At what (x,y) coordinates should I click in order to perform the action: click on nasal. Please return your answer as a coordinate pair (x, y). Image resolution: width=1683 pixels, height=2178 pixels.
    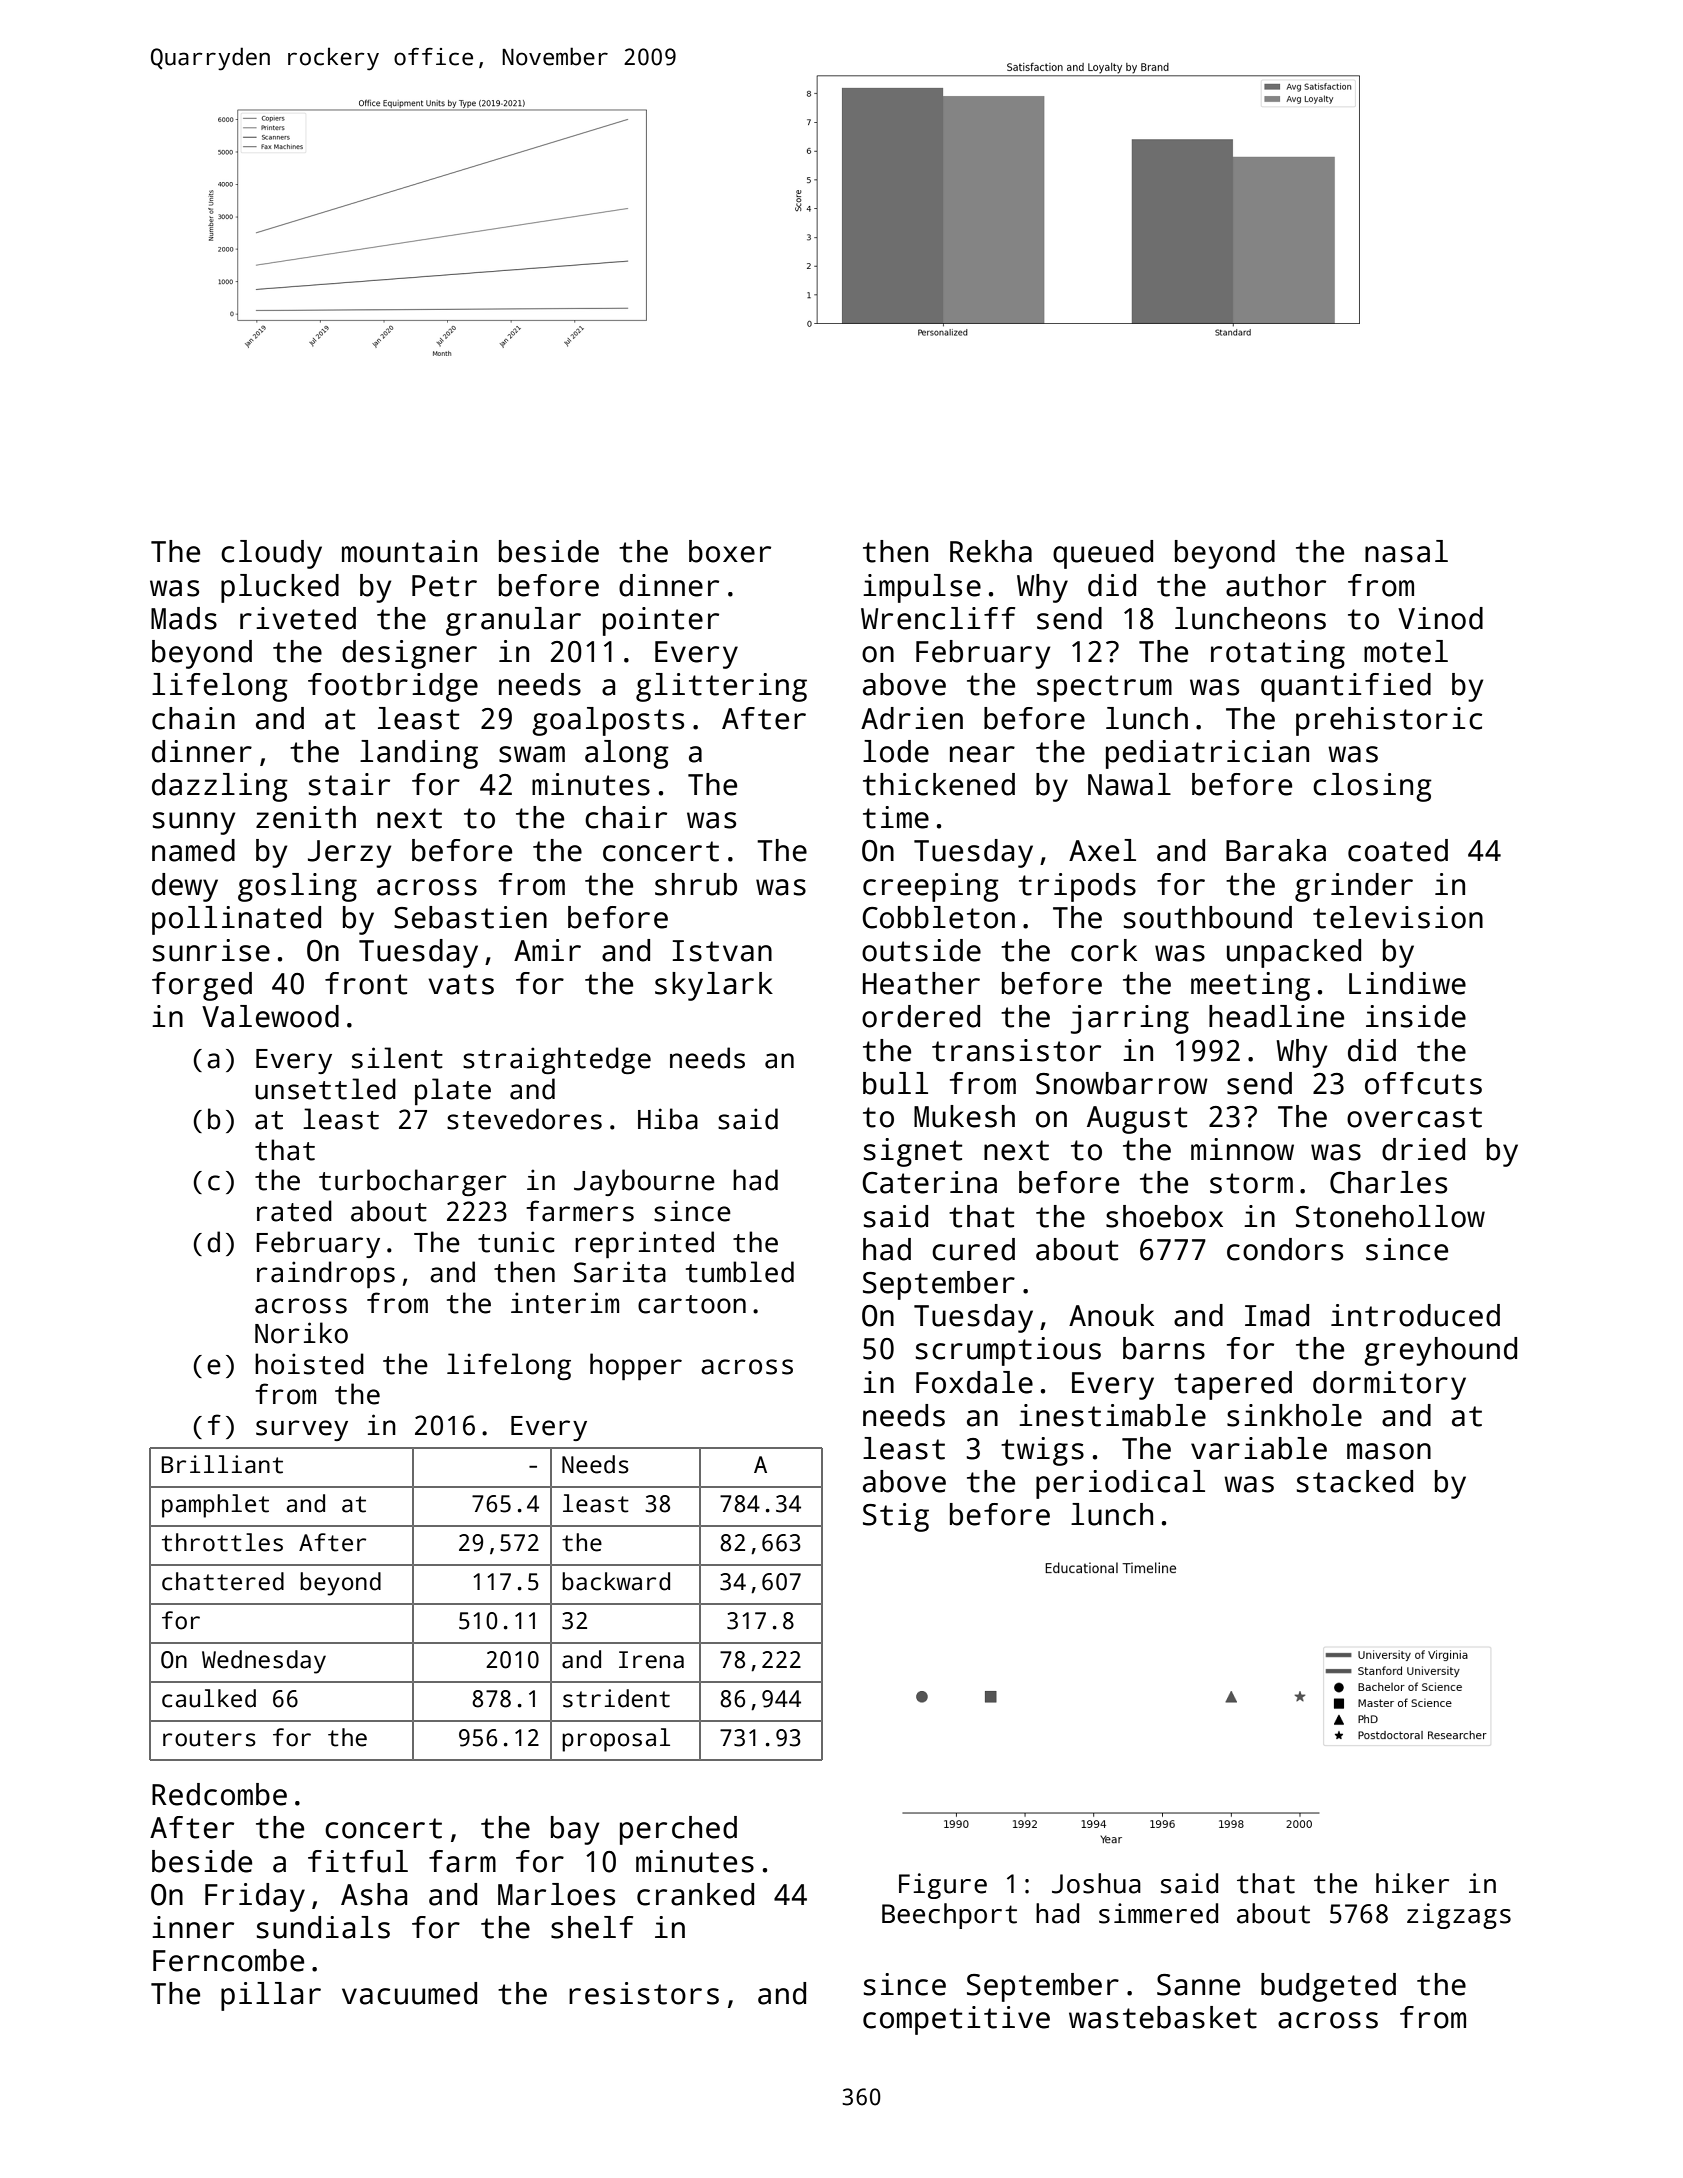
    Looking at the image, I should click on (1406, 551).
